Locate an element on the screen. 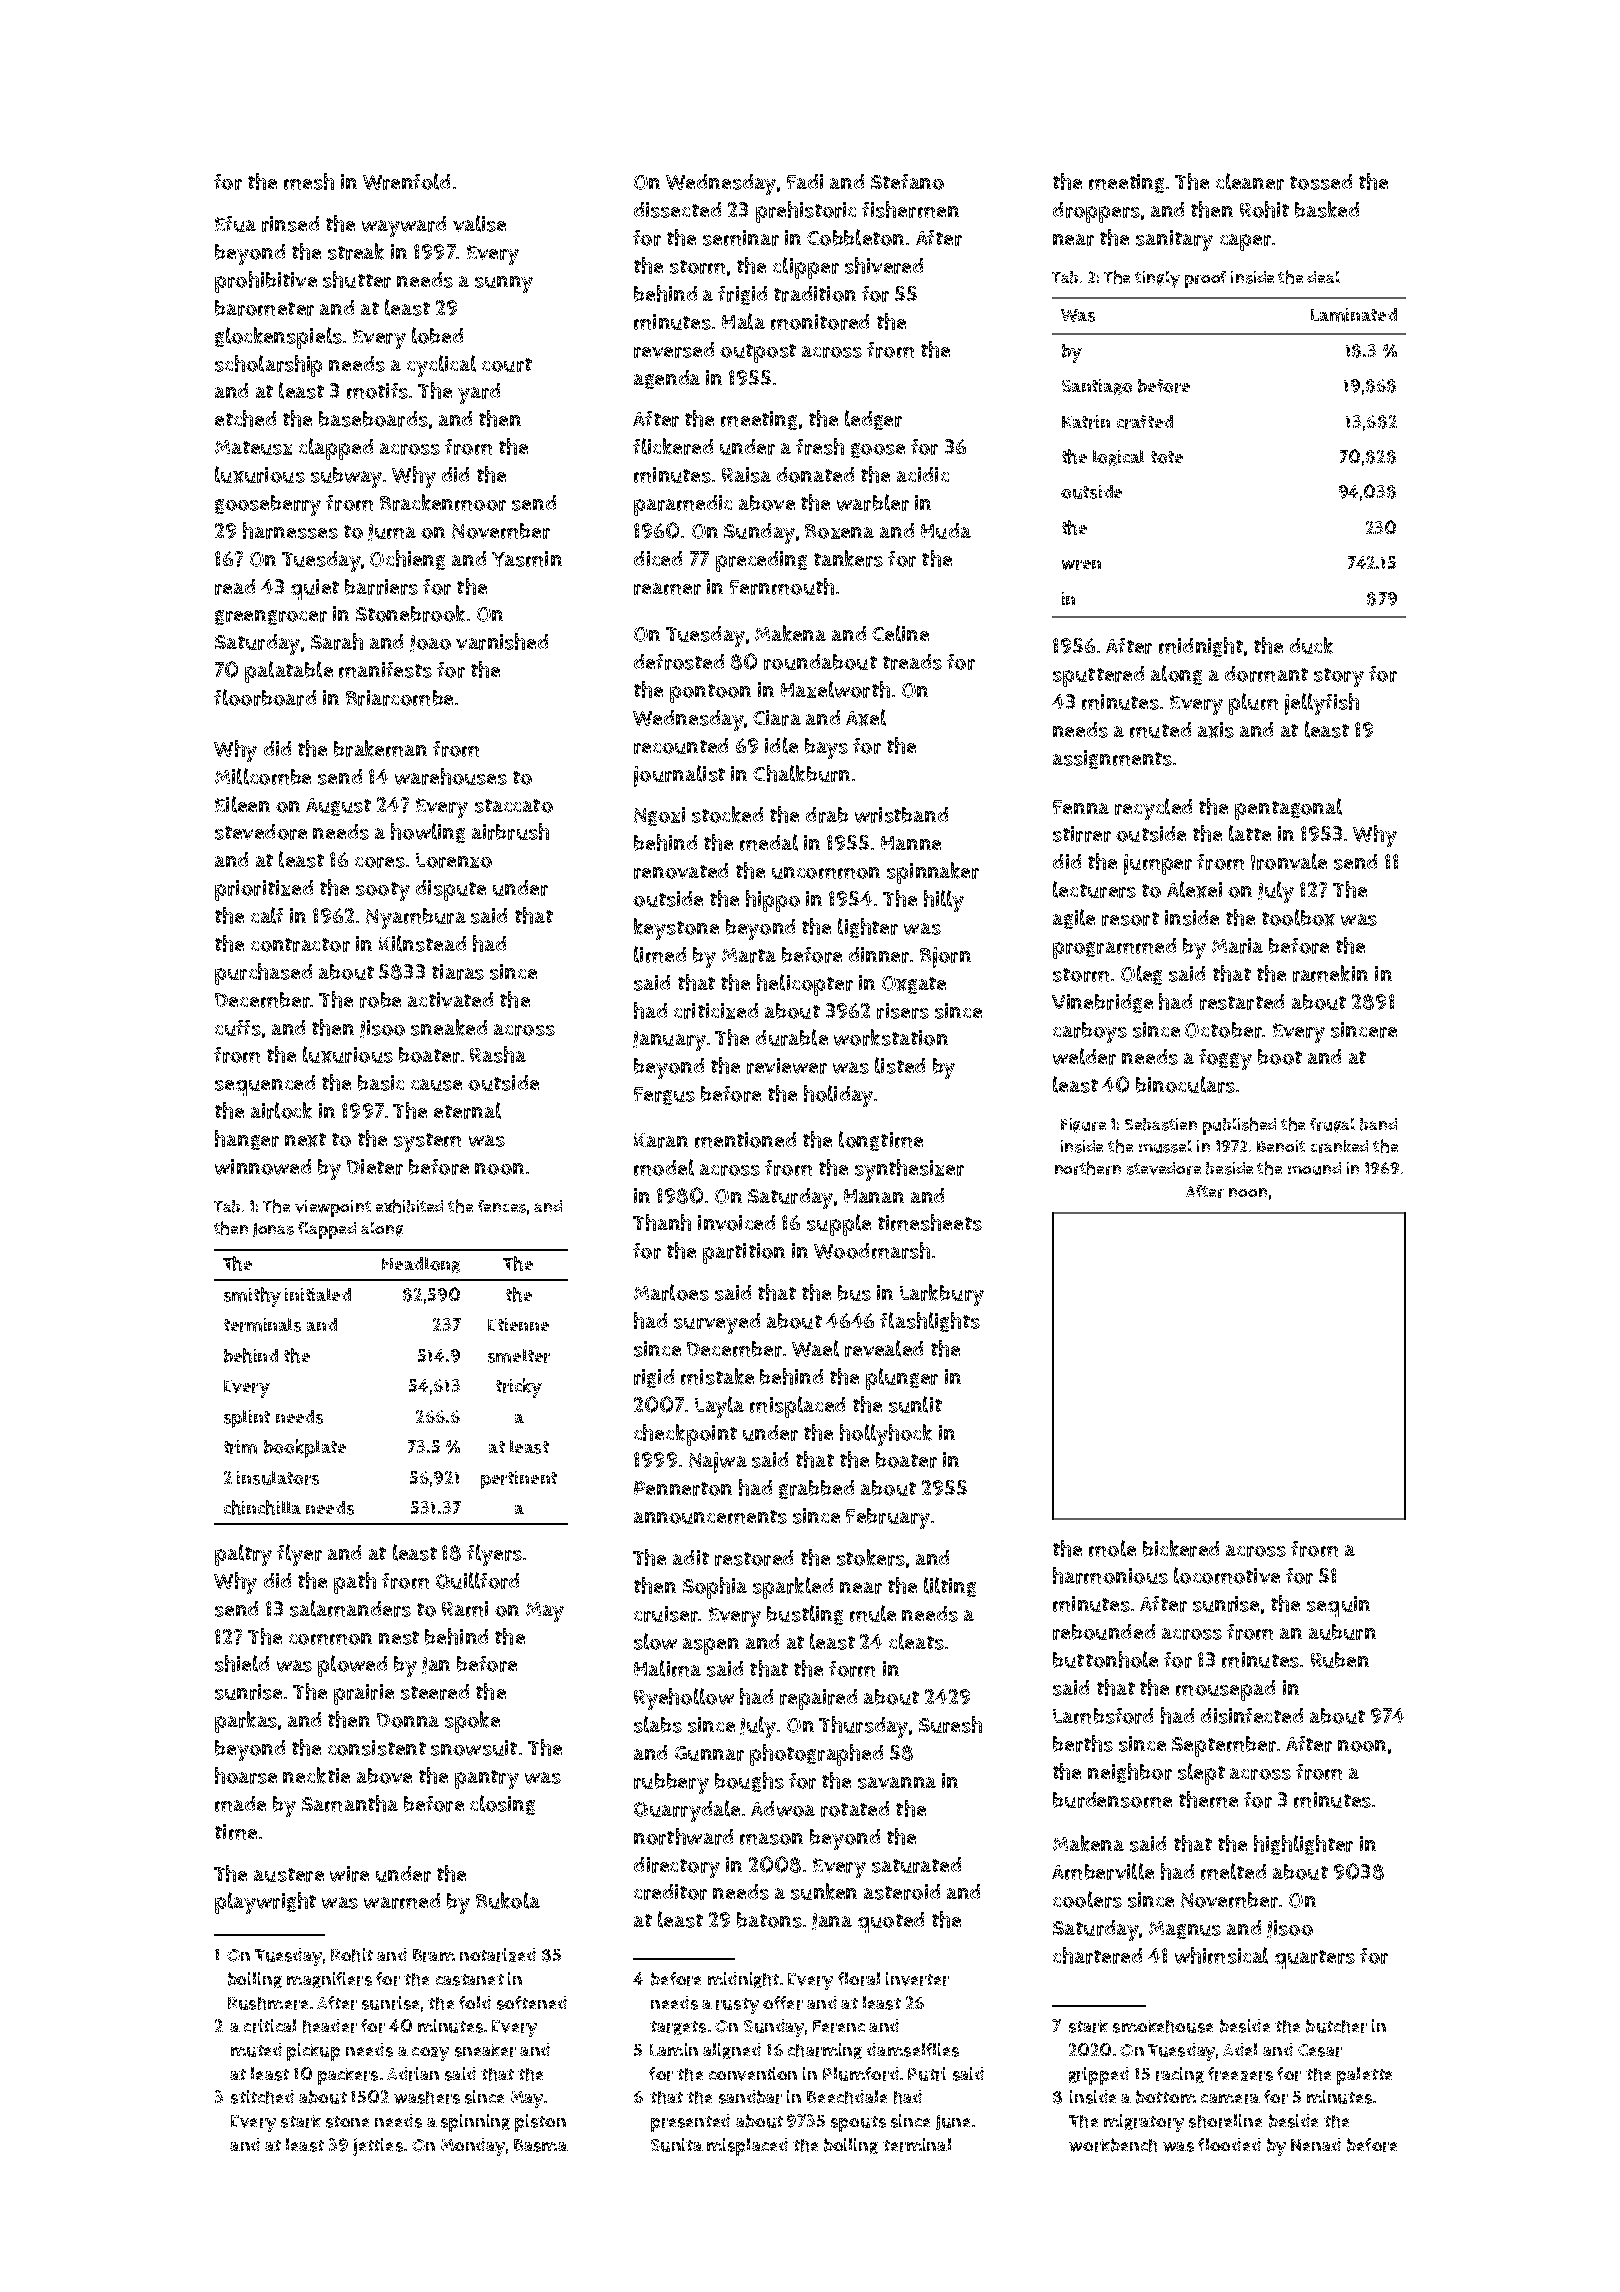 This screenshot has height=2292, width=1620. frugal is located at coordinates (1332, 1125).
